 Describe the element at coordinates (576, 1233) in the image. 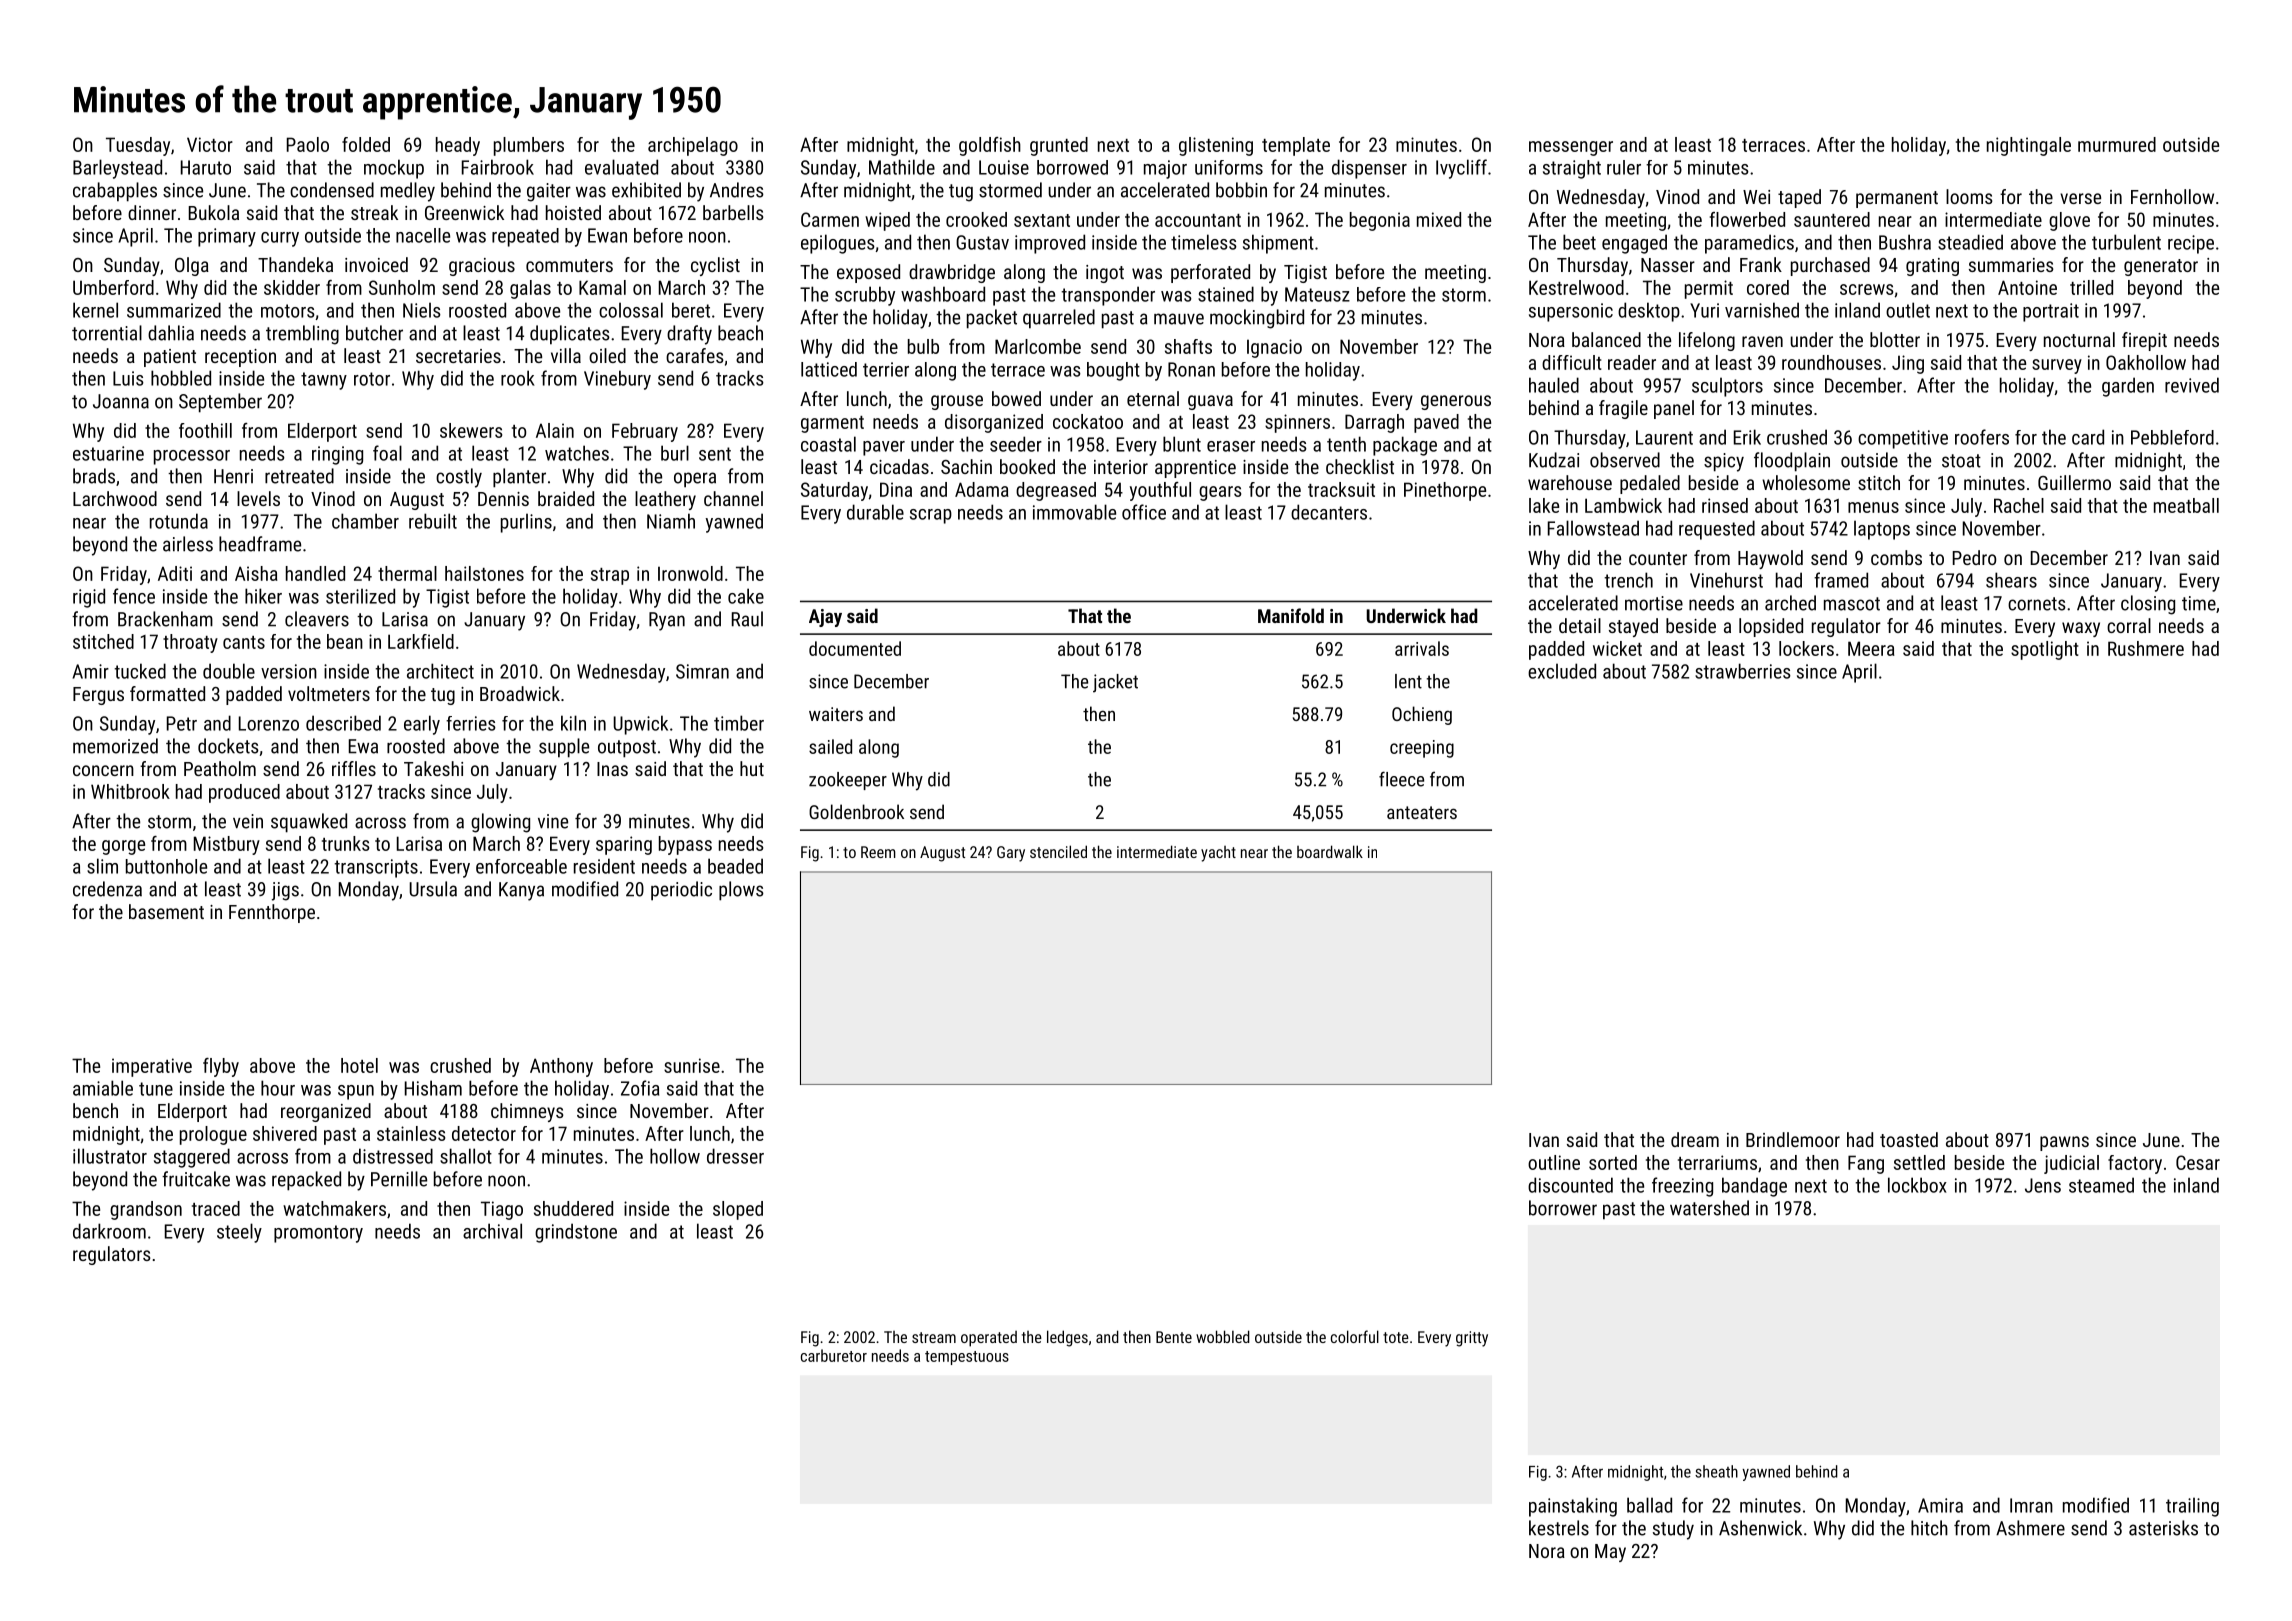

I see `grindstone` at that location.
